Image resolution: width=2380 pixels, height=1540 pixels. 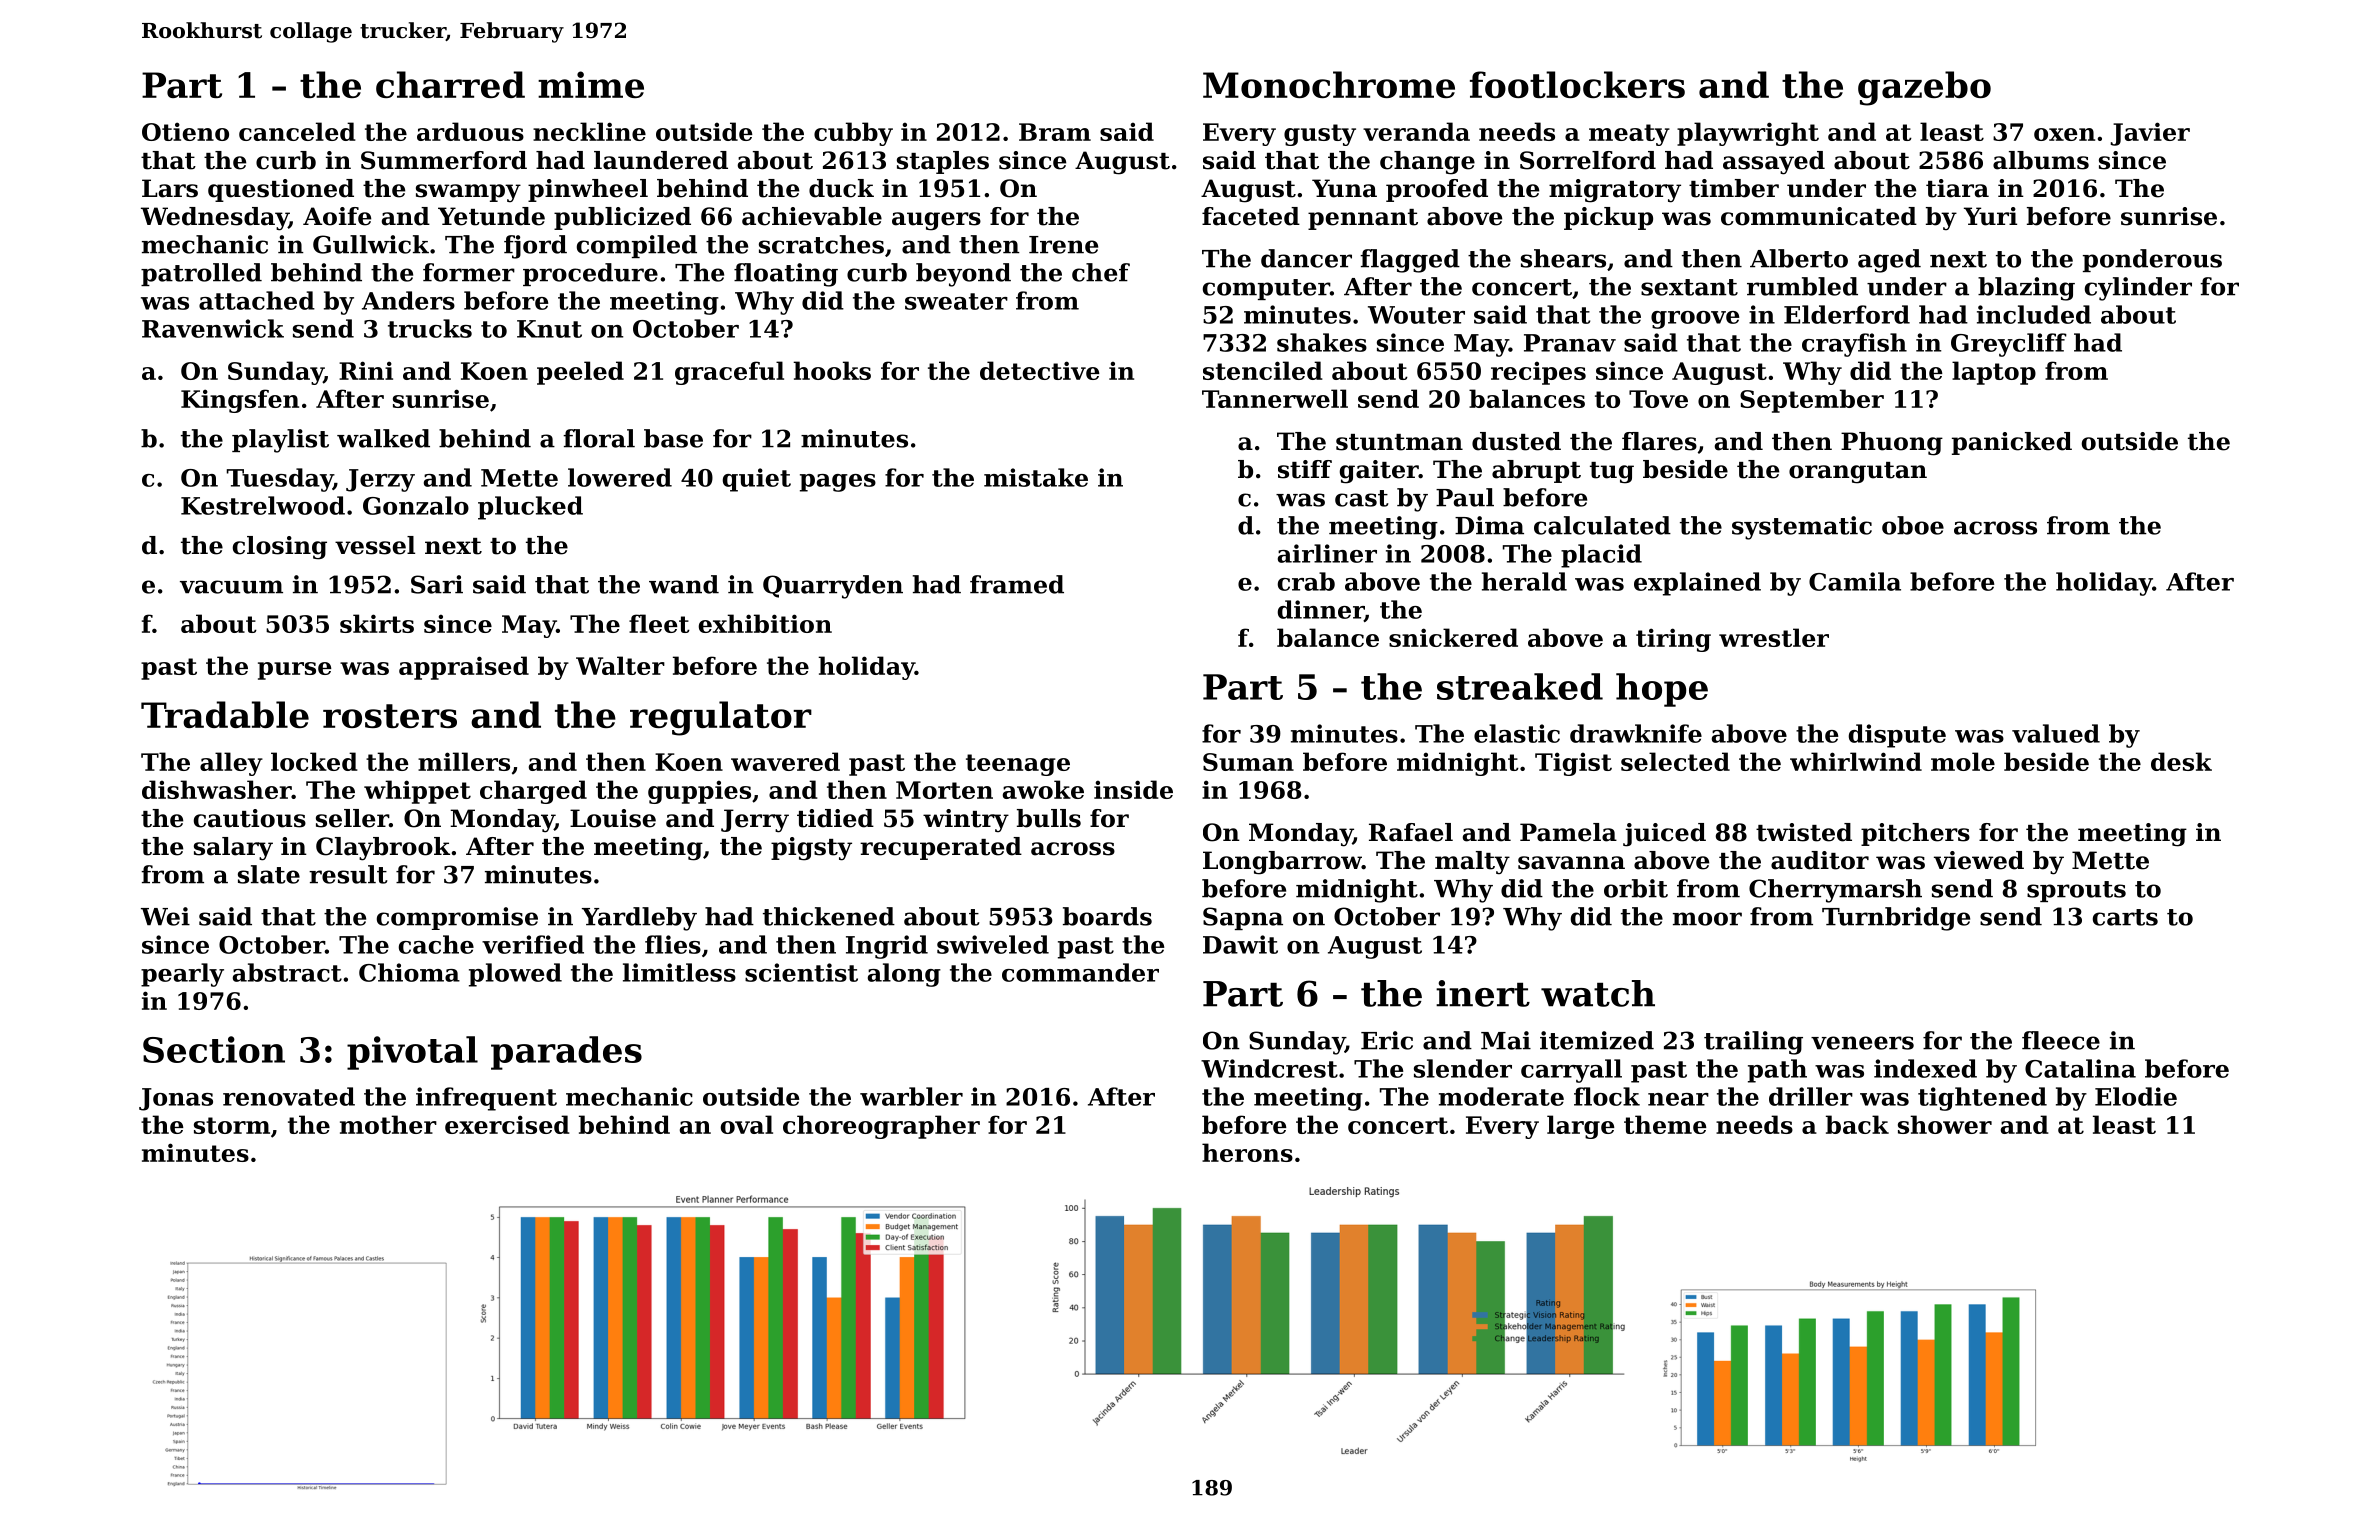 What do you see at coordinates (566, 1053) in the screenshot?
I see `parades` at bounding box center [566, 1053].
